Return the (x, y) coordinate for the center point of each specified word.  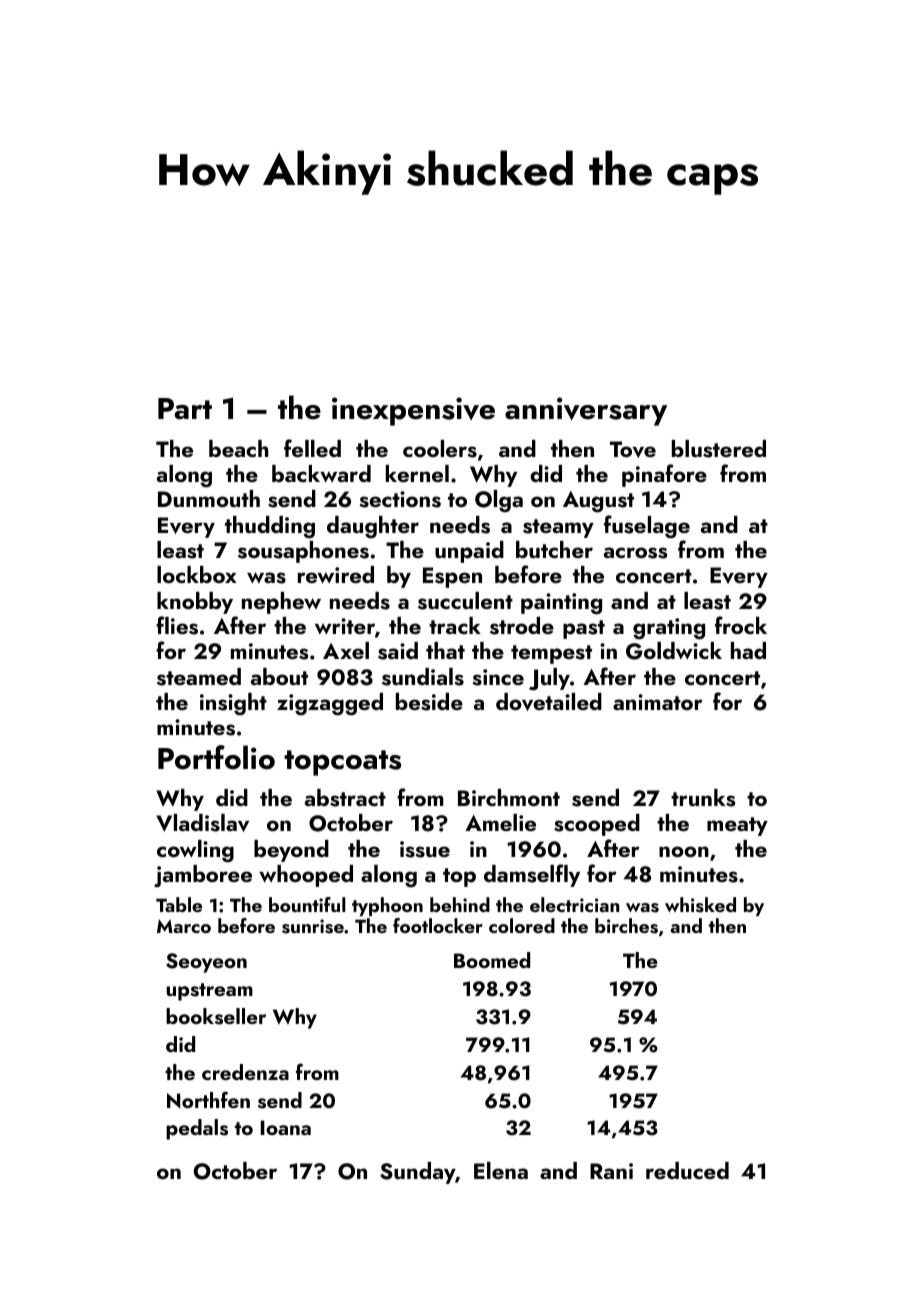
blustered (719, 449)
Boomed (492, 960)
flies (177, 625)
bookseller (216, 1016)
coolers (440, 449)
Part (185, 409)
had (748, 650)
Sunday (417, 1173)
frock (741, 625)
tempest (551, 654)
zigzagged (330, 704)
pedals (197, 1129)
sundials (423, 677)
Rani (611, 1171)
